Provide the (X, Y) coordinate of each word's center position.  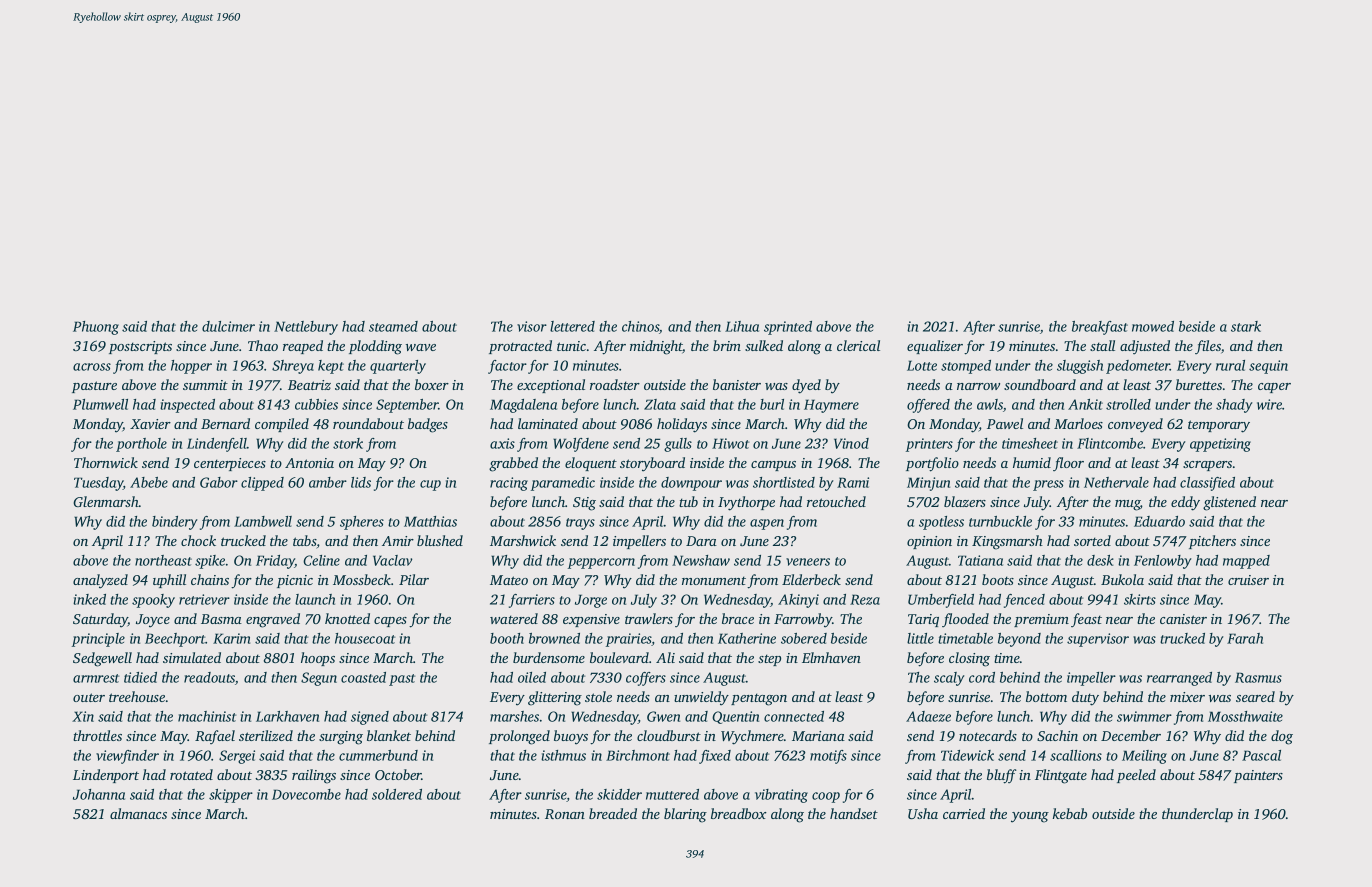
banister (737, 384)
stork (348, 443)
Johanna (99, 794)
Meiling (1144, 757)
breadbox (739, 813)
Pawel (1005, 423)
